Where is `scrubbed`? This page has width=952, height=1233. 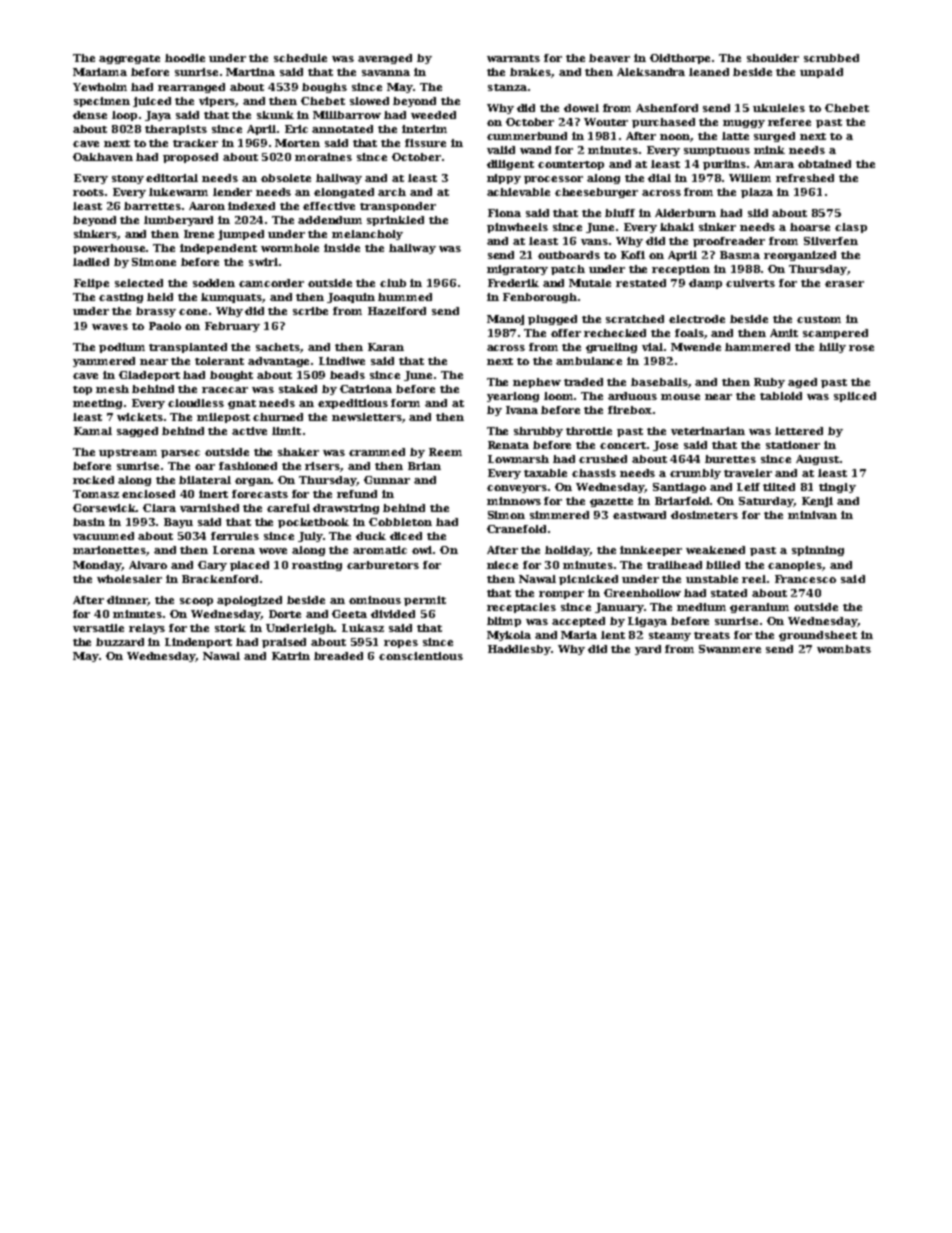 scrubbed is located at coordinates (831, 58).
